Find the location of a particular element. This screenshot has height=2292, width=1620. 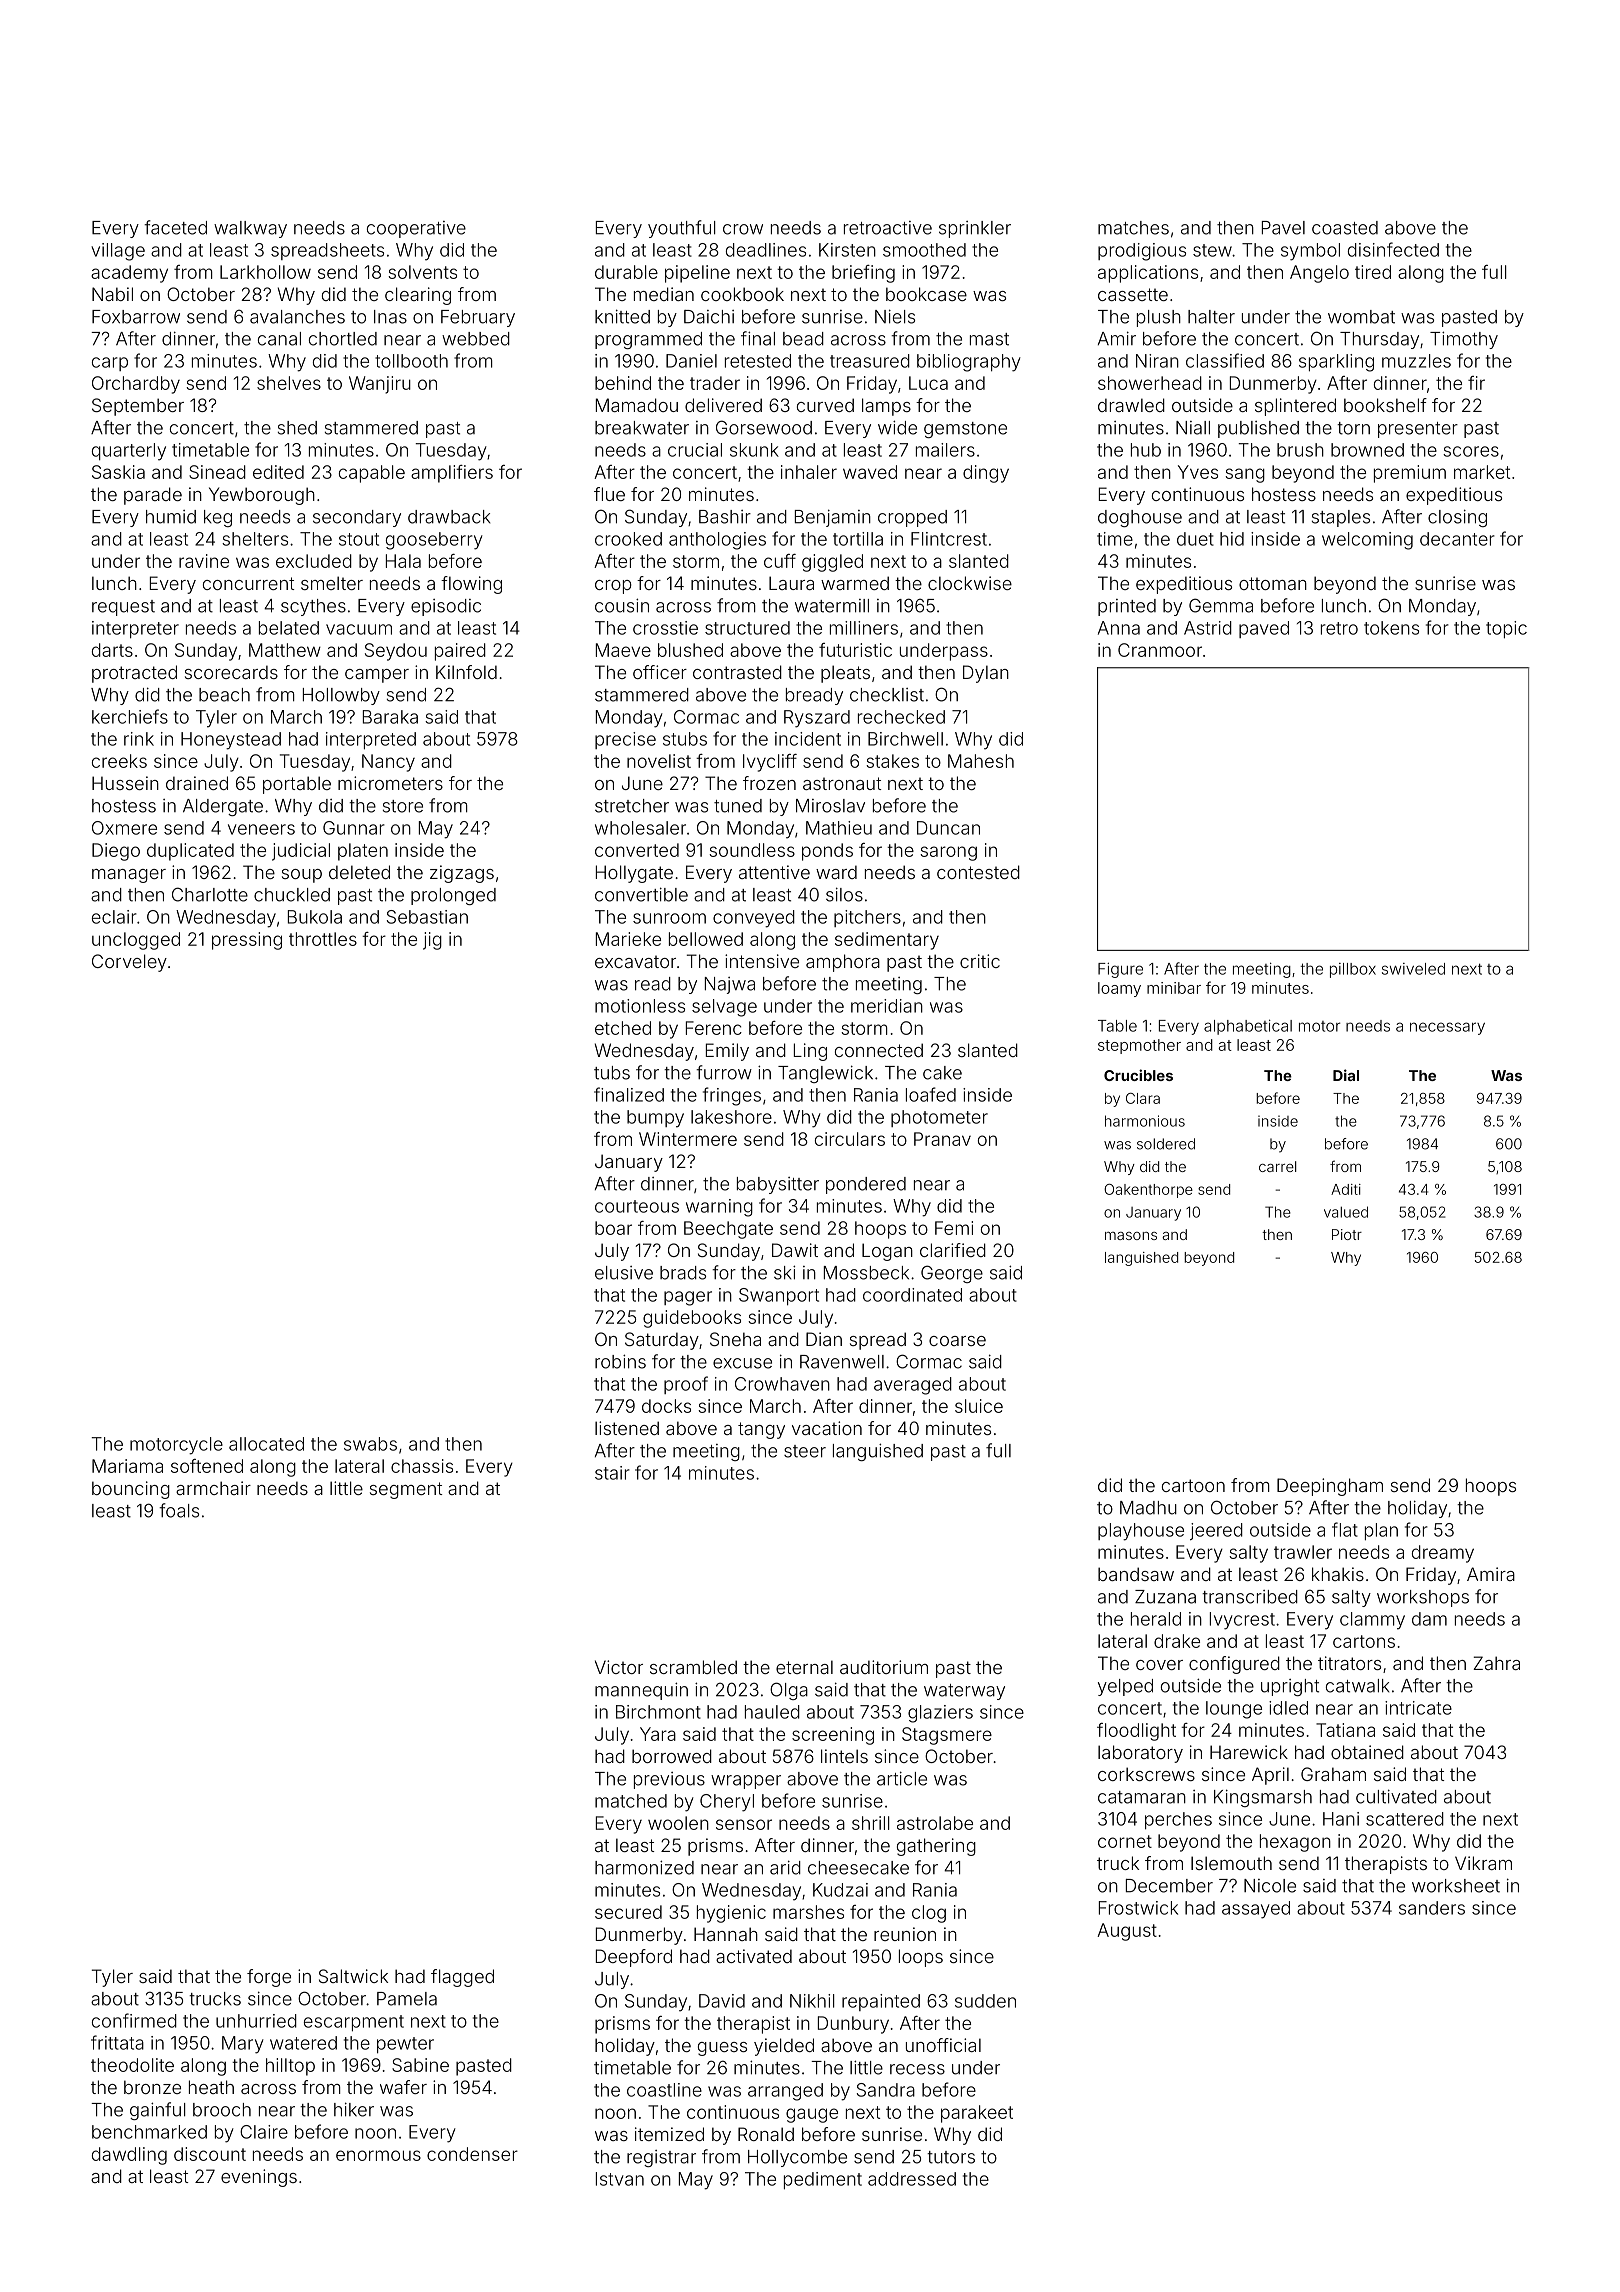

Deepingham is located at coordinates (1330, 1487).
